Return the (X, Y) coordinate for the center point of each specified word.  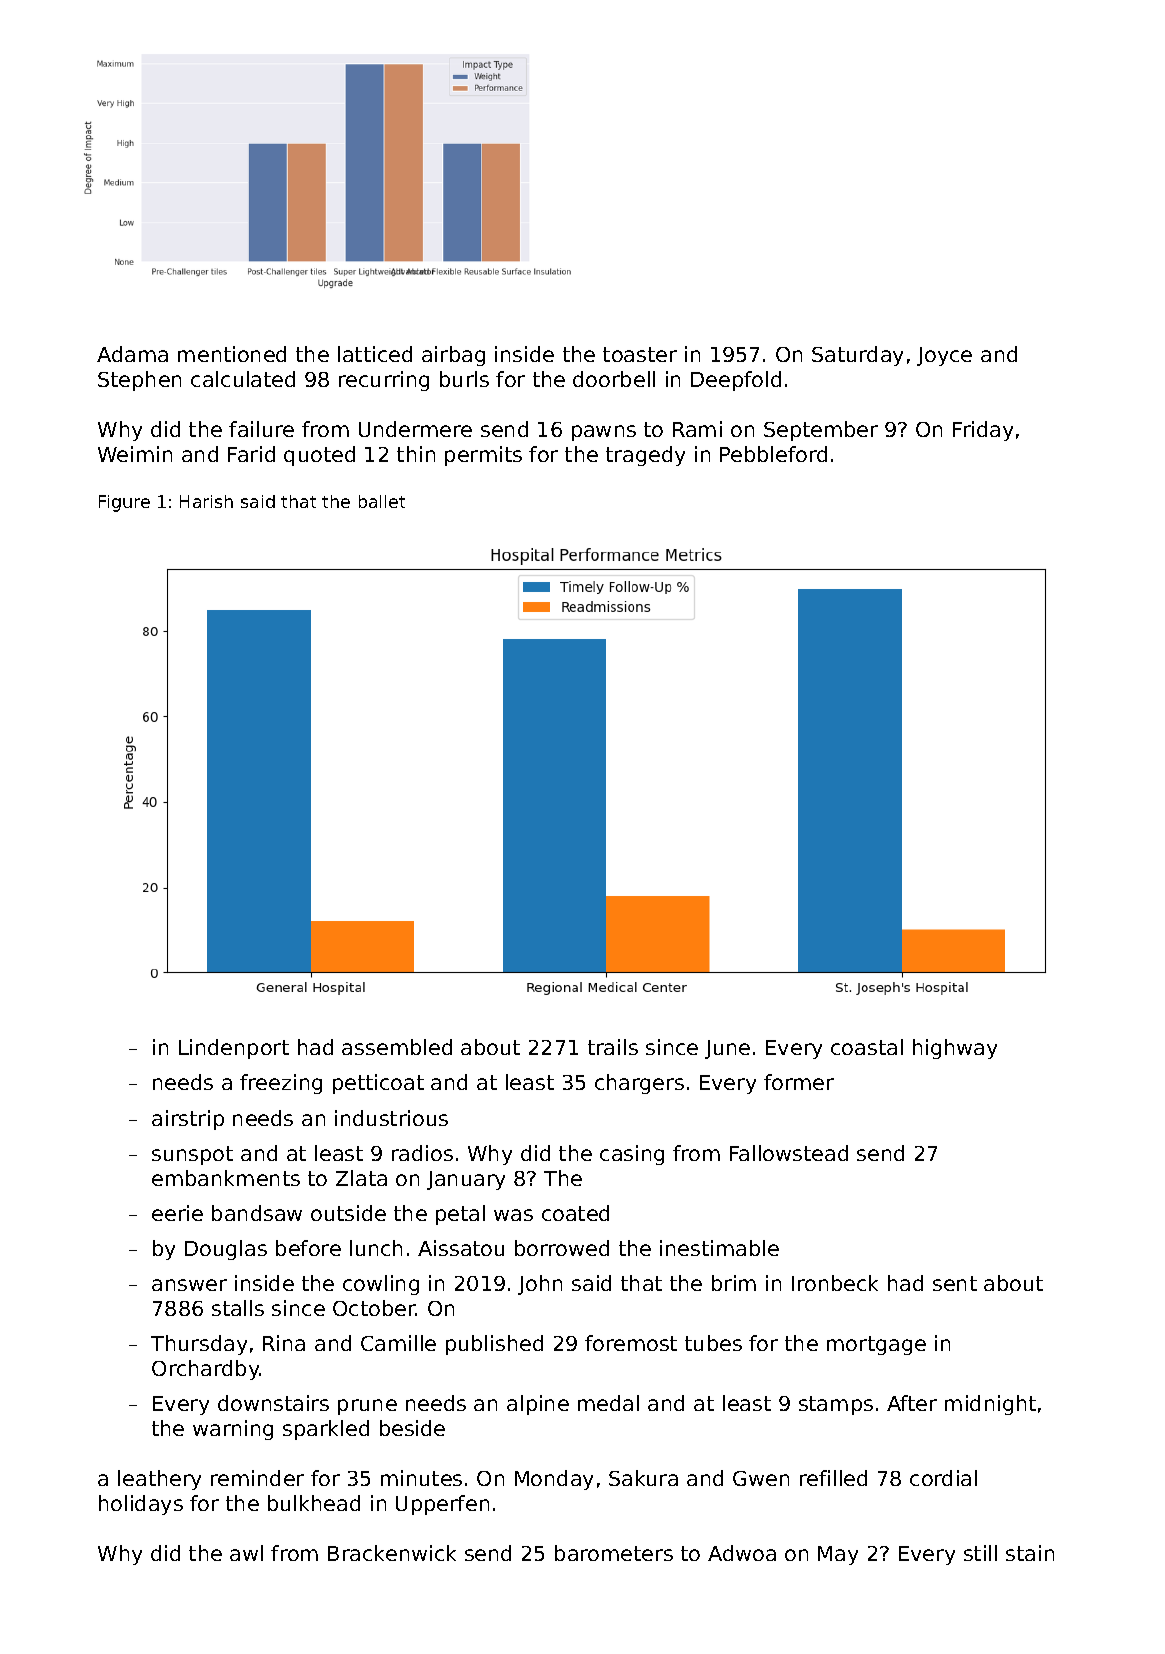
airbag (453, 356)
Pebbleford (773, 454)
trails (613, 1047)
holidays (141, 1505)
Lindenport (234, 1049)
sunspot (192, 1155)
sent (955, 1283)
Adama (132, 354)
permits (483, 456)
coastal (867, 1047)
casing (632, 1155)
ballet (382, 501)
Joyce (944, 356)
